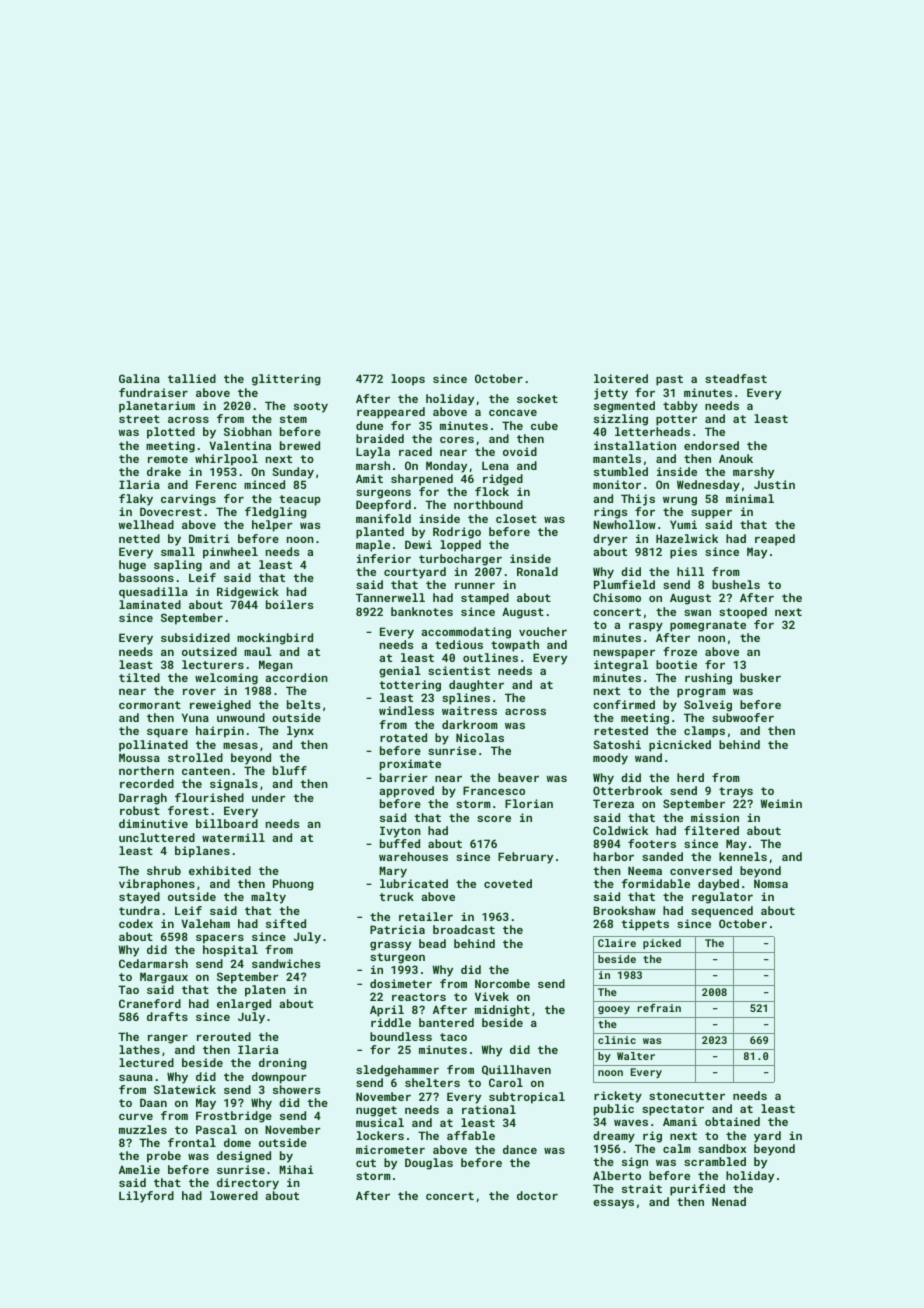  I want to click on forest, so click(188, 810).
